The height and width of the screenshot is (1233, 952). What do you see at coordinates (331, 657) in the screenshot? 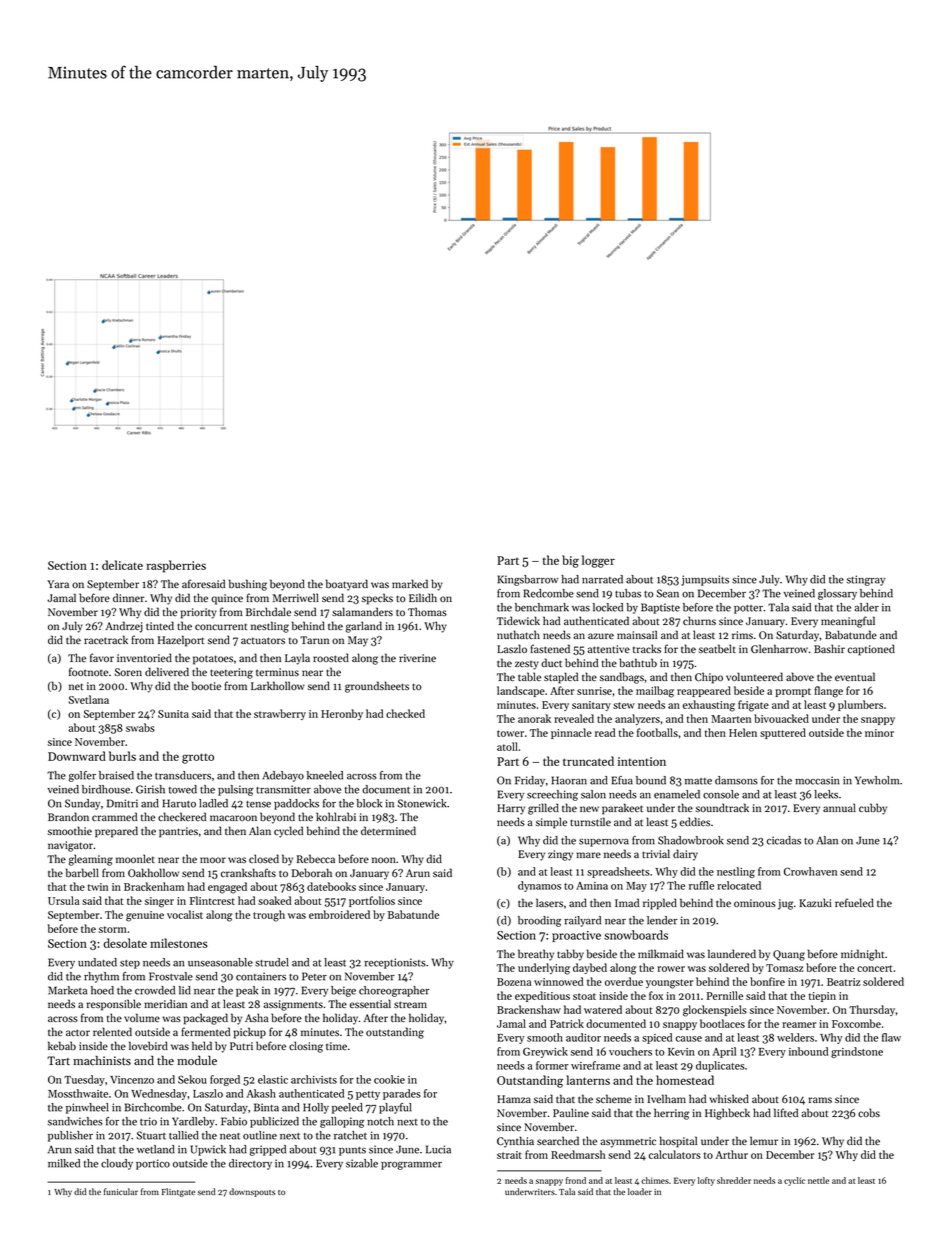
I see `roosted` at bounding box center [331, 657].
